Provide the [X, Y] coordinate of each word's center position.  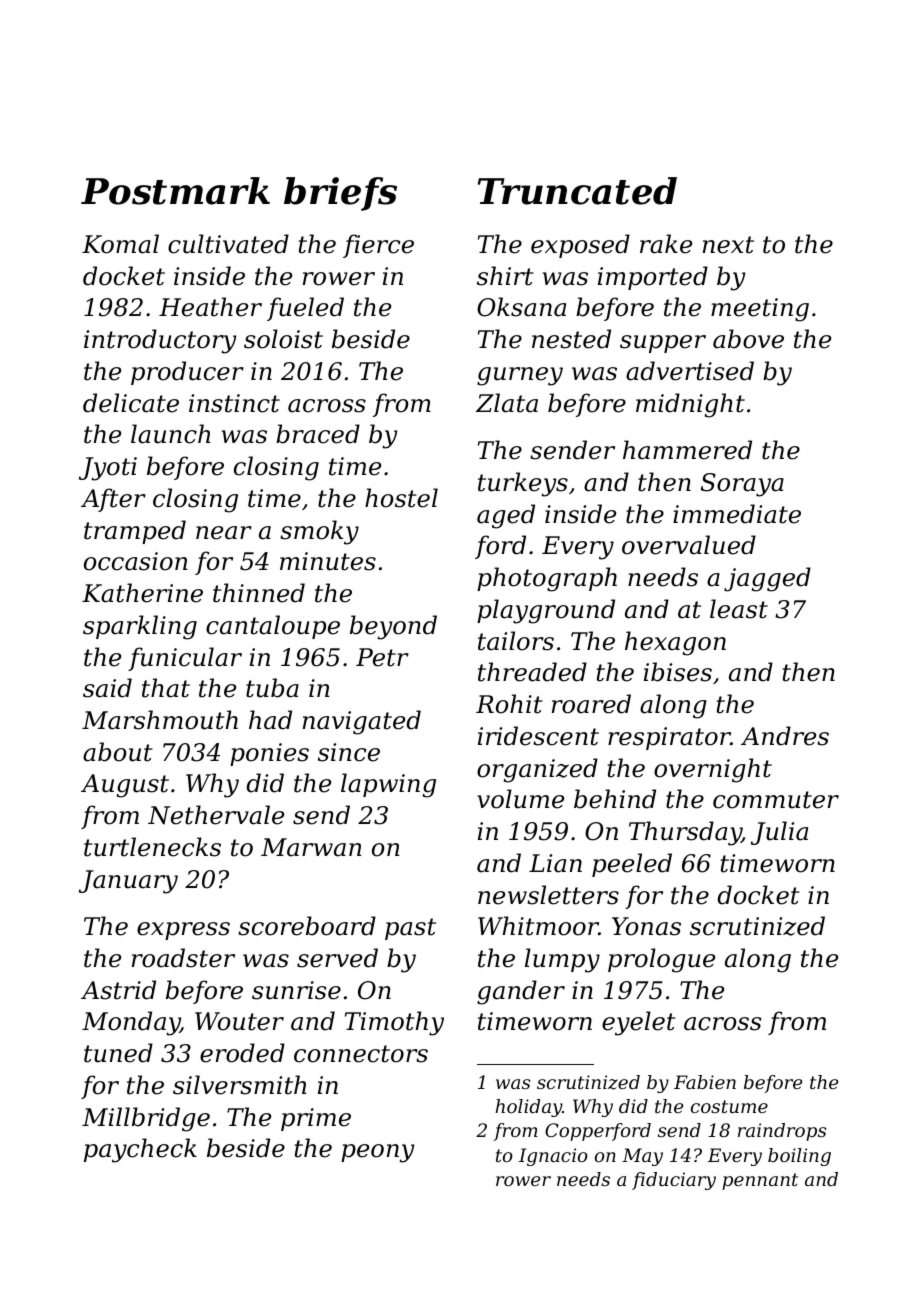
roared [591, 704]
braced [318, 434]
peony [377, 1153]
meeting [760, 310]
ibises [678, 672]
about [118, 752]
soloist [283, 339]
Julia [779, 833]
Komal [120, 244]
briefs [340, 194]
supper [663, 344]
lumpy [562, 960]
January [128, 882]
